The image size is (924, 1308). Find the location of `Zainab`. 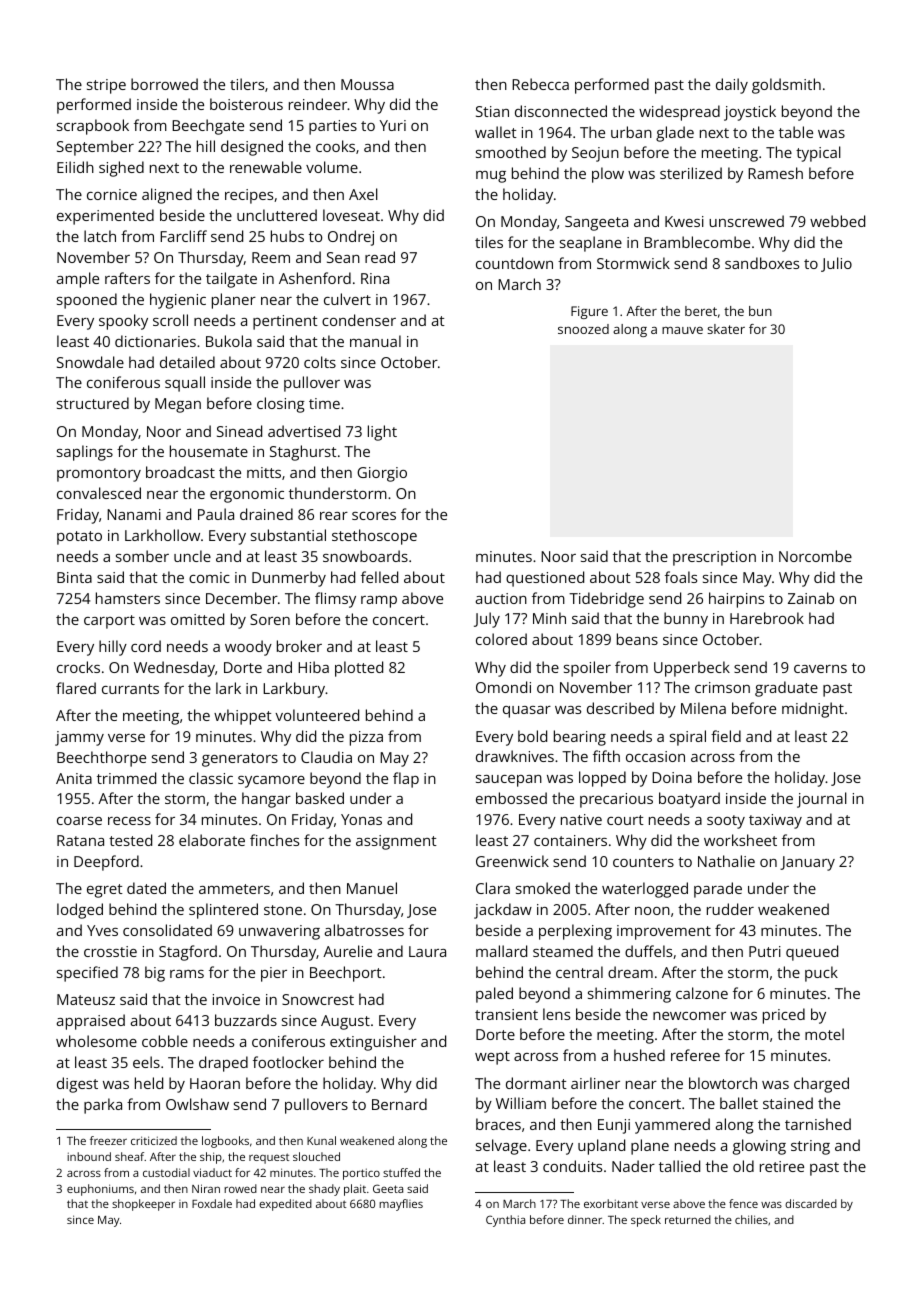

Zainab is located at coordinates (811, 598).
